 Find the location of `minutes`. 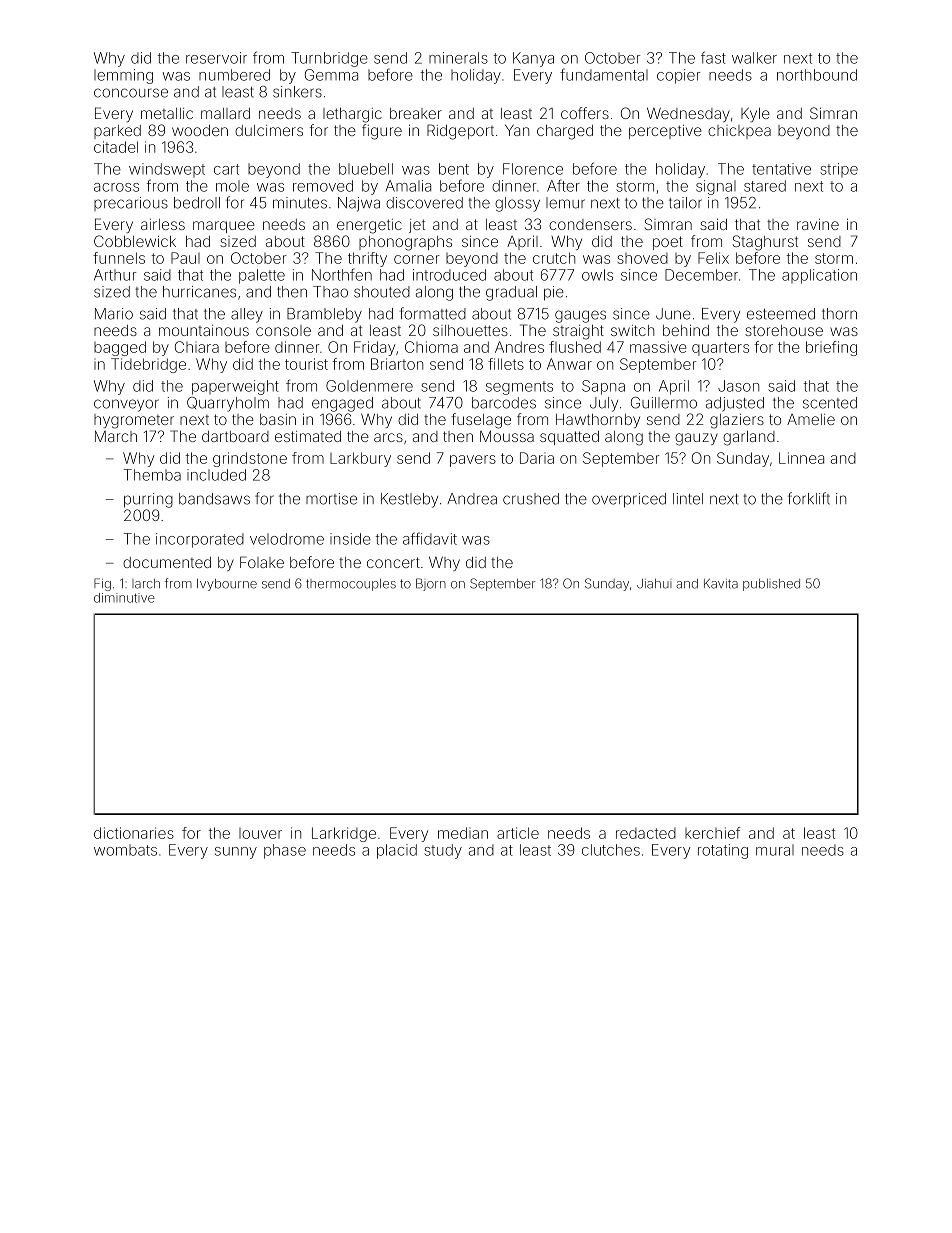

minutes is located at coordinates (300, 203).
